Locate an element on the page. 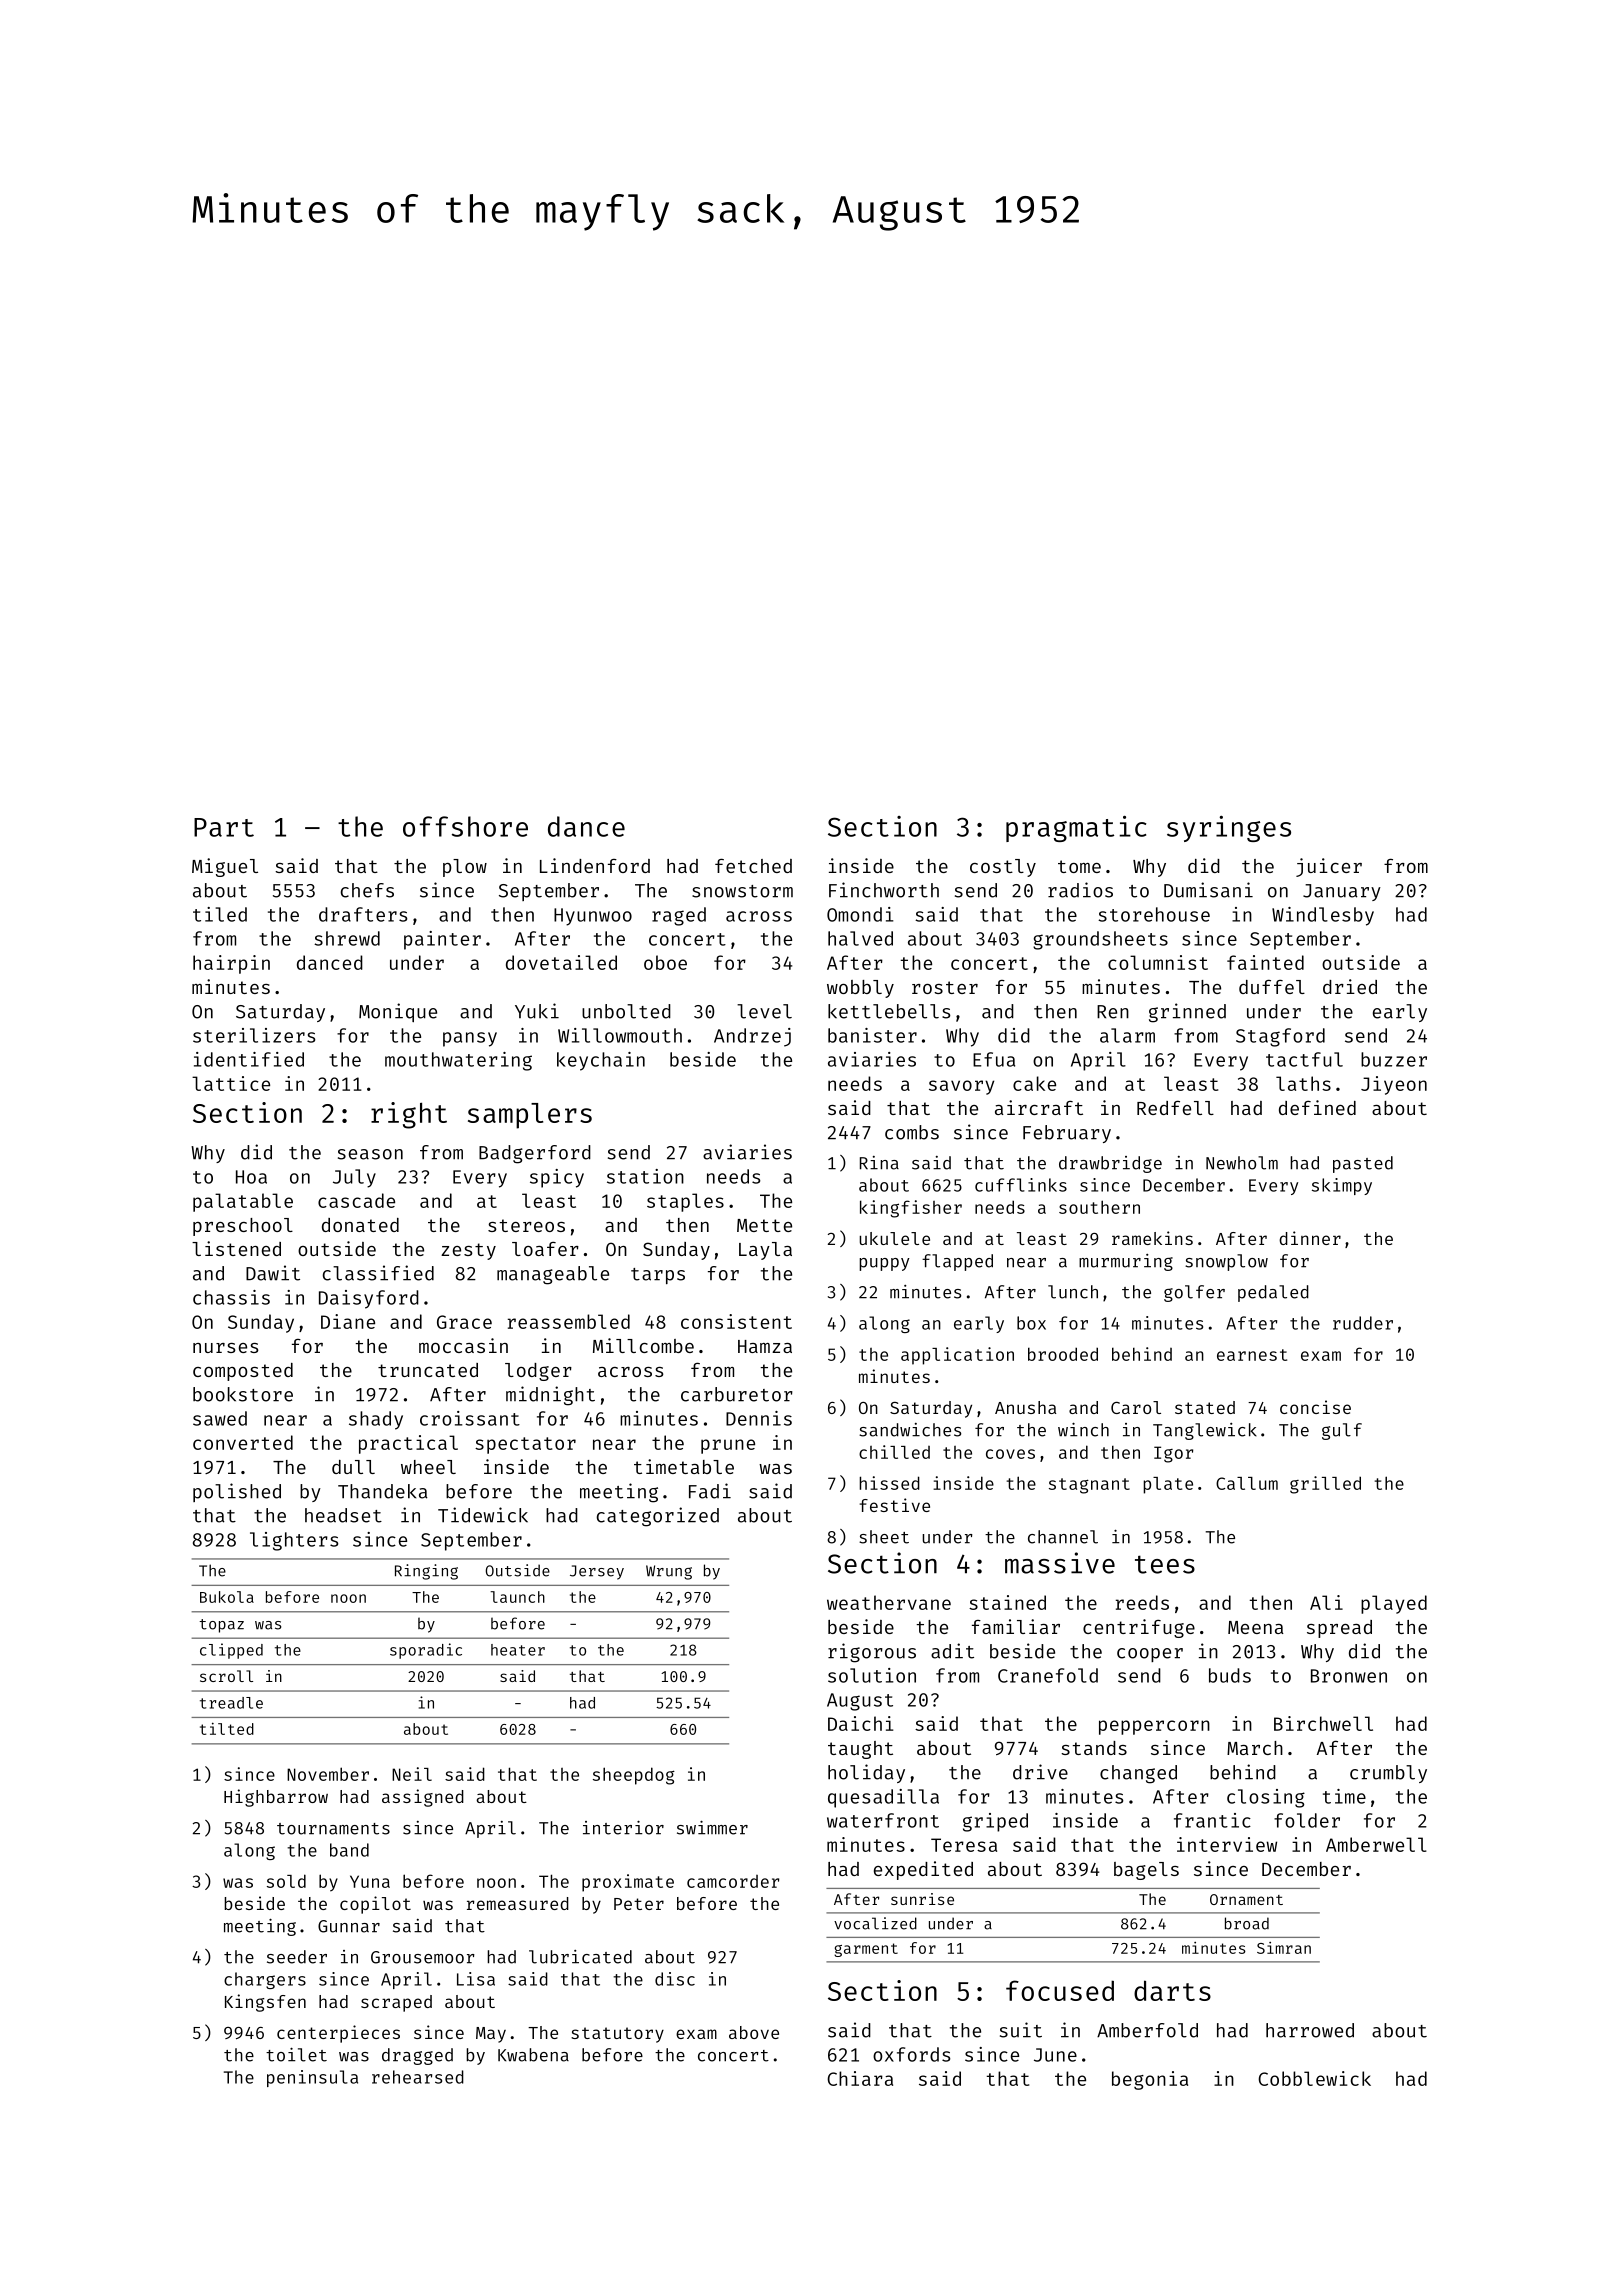  quesadilla is located at coordinates (883, 1798).
